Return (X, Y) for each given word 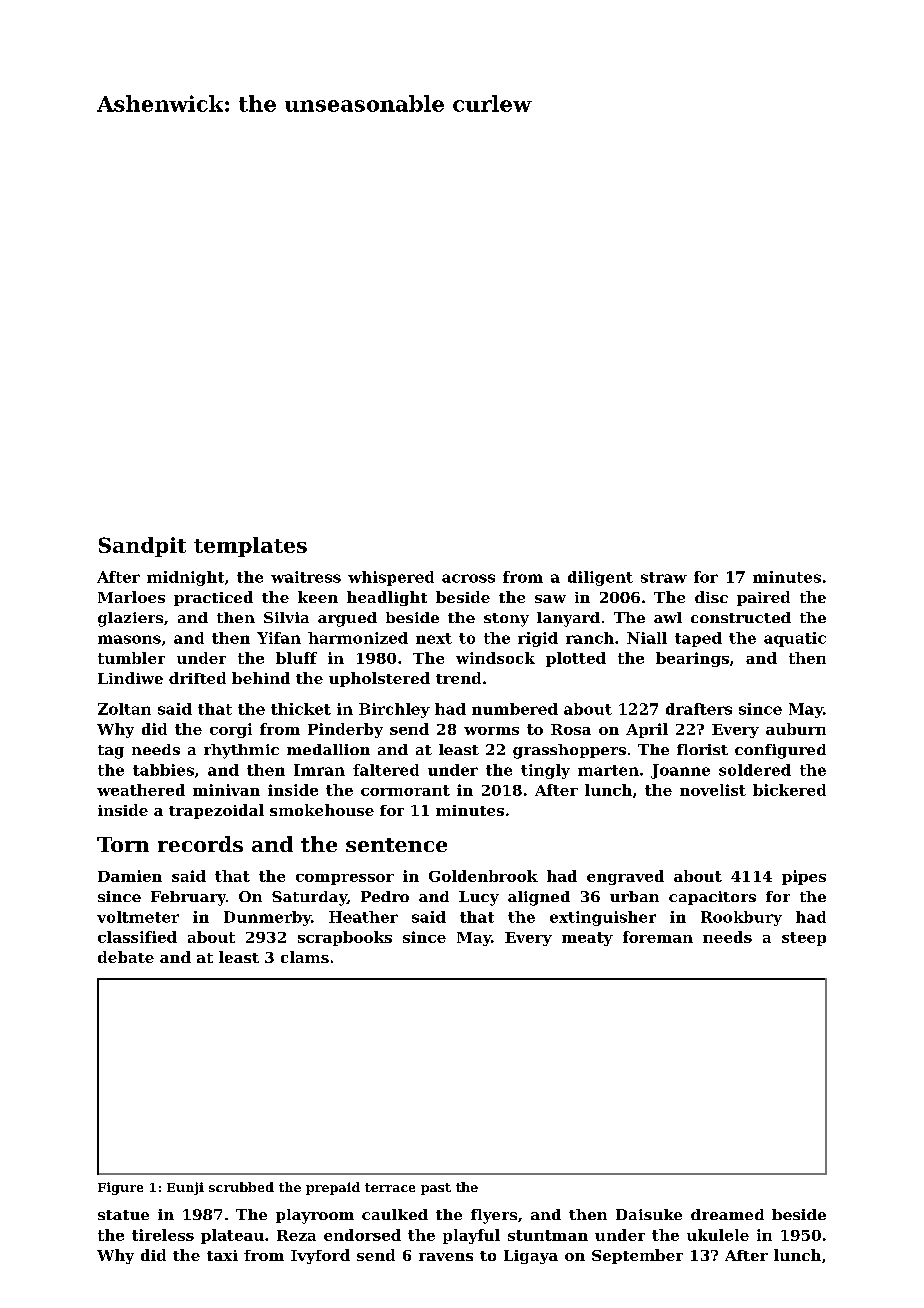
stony (506, 620)
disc (711, 597)
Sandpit (142, 547)
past (436, 1189)
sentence (396, 845)
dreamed (727, 1214)
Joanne (680, 771)
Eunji (185, 1188)
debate (126, 957)
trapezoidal (216, 811)
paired (763, 598)
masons (129, 639)
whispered (391, 578)
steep (804, 939)
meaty (587, 939)
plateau (232, 1236)
